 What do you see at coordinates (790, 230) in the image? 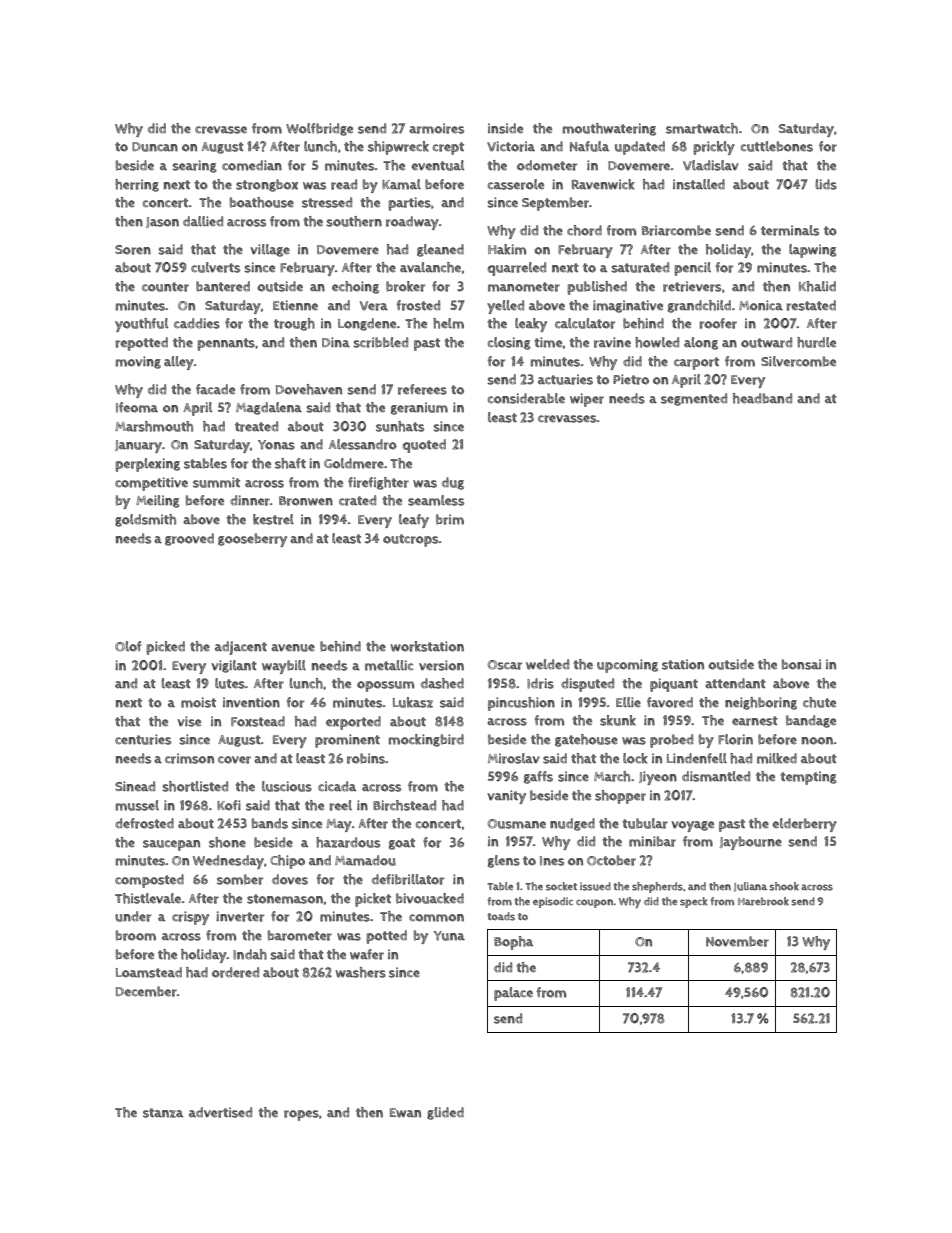
I see `terminals` at bounding box center [790, 230].
